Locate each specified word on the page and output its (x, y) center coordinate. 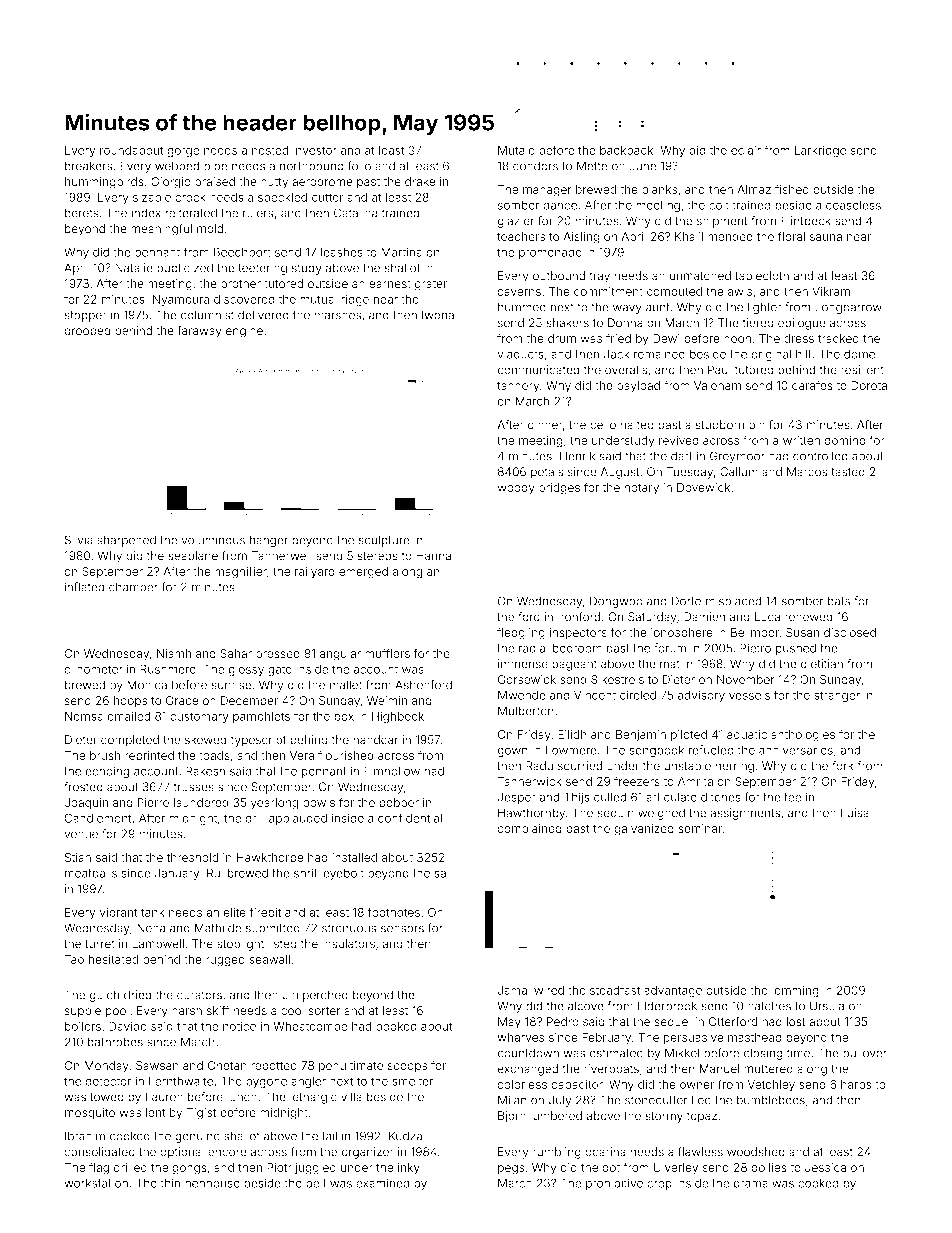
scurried (580, 766)
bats (839, 601)
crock (190, 197)
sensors (402, 929)
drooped (87, 332)
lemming (795, 992)
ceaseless (853, 205)
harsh (187, 1010)
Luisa (855, 813)
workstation (96, 1183)
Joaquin (86, 803)
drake (420, 181)
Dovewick (703, 487)
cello (603, 425)
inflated (85, 587)
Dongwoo (616, 602)
